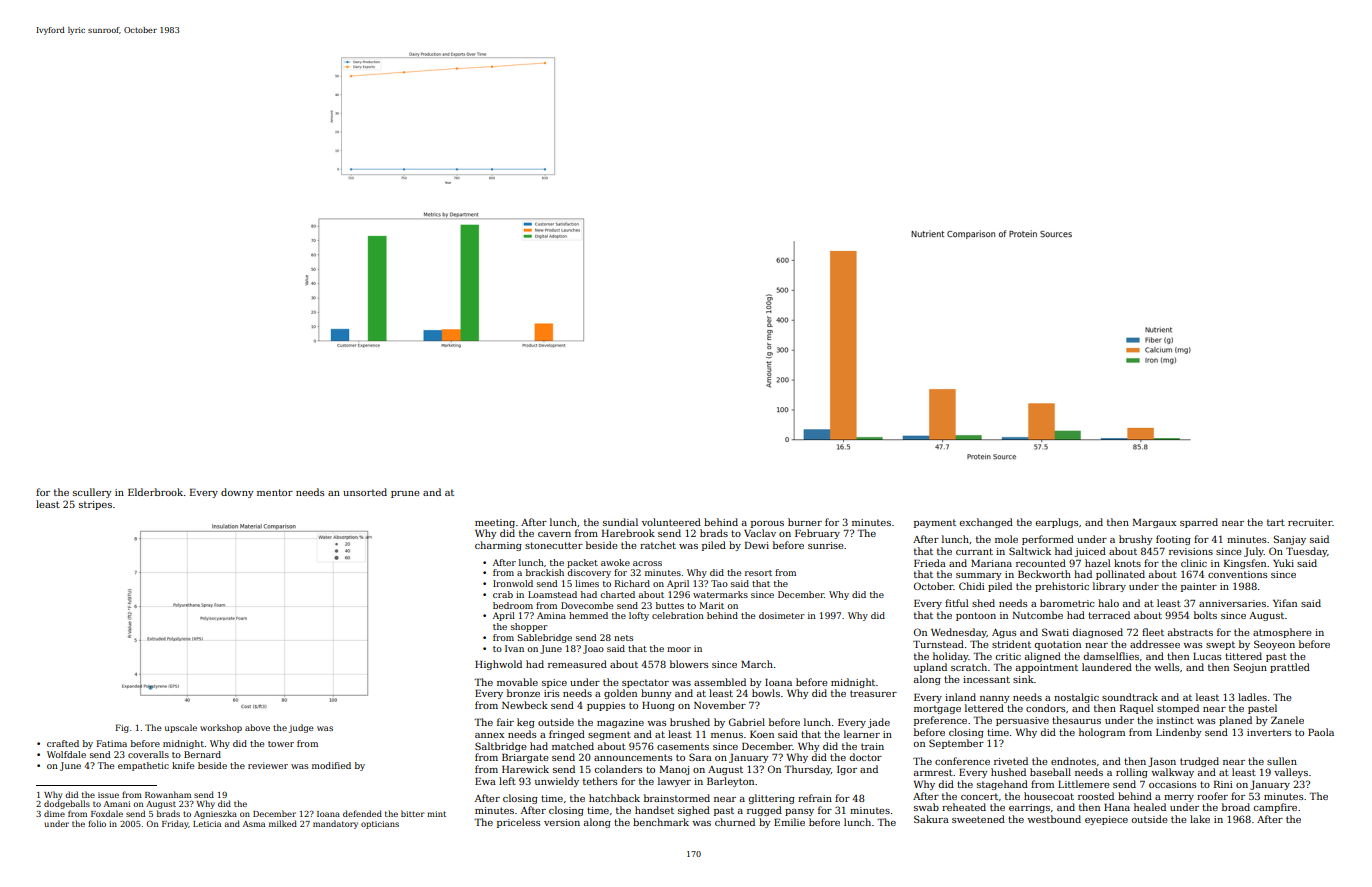  I want to click on treasurer, so click(873, 693).
